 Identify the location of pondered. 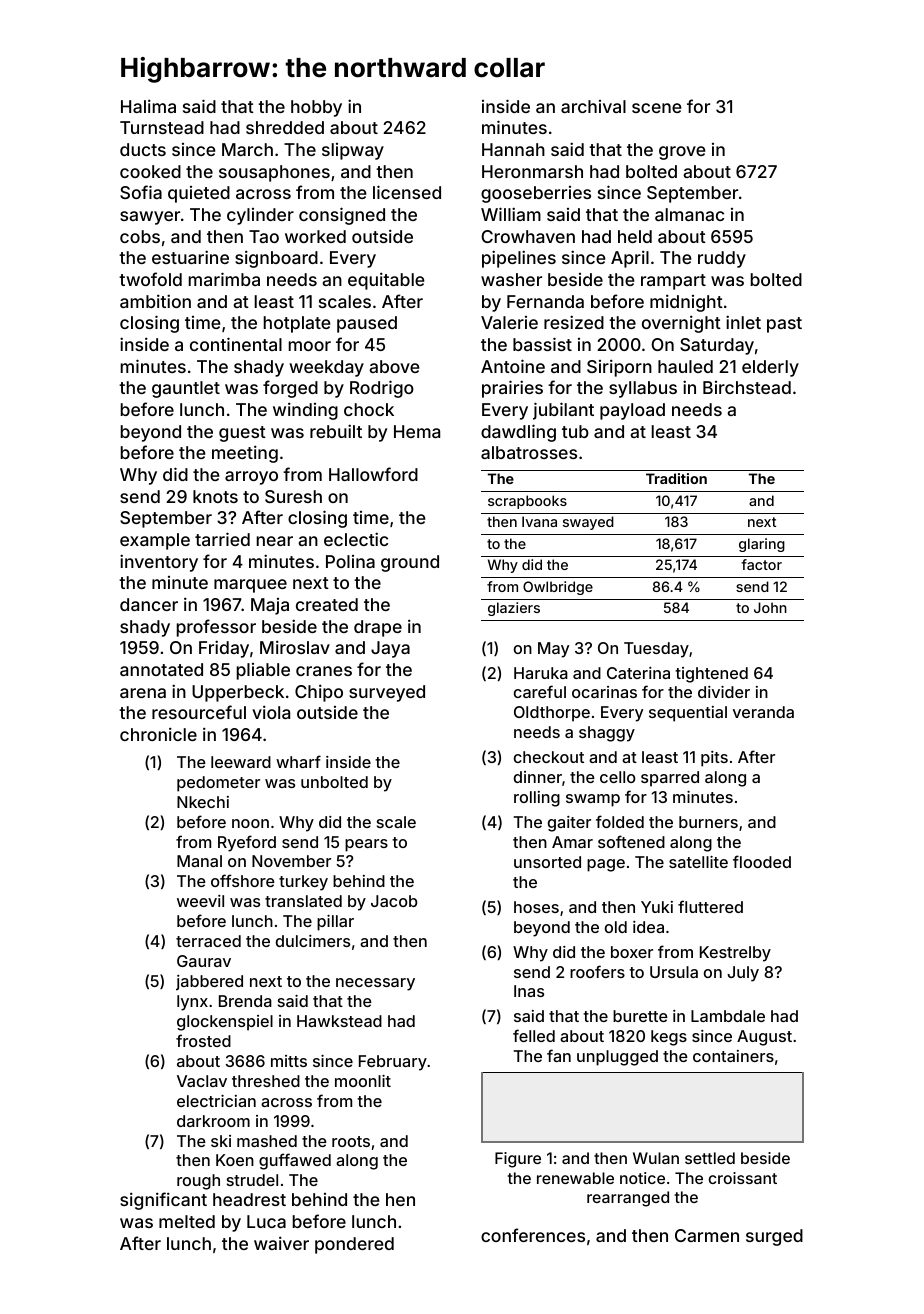
(354, 1245).
